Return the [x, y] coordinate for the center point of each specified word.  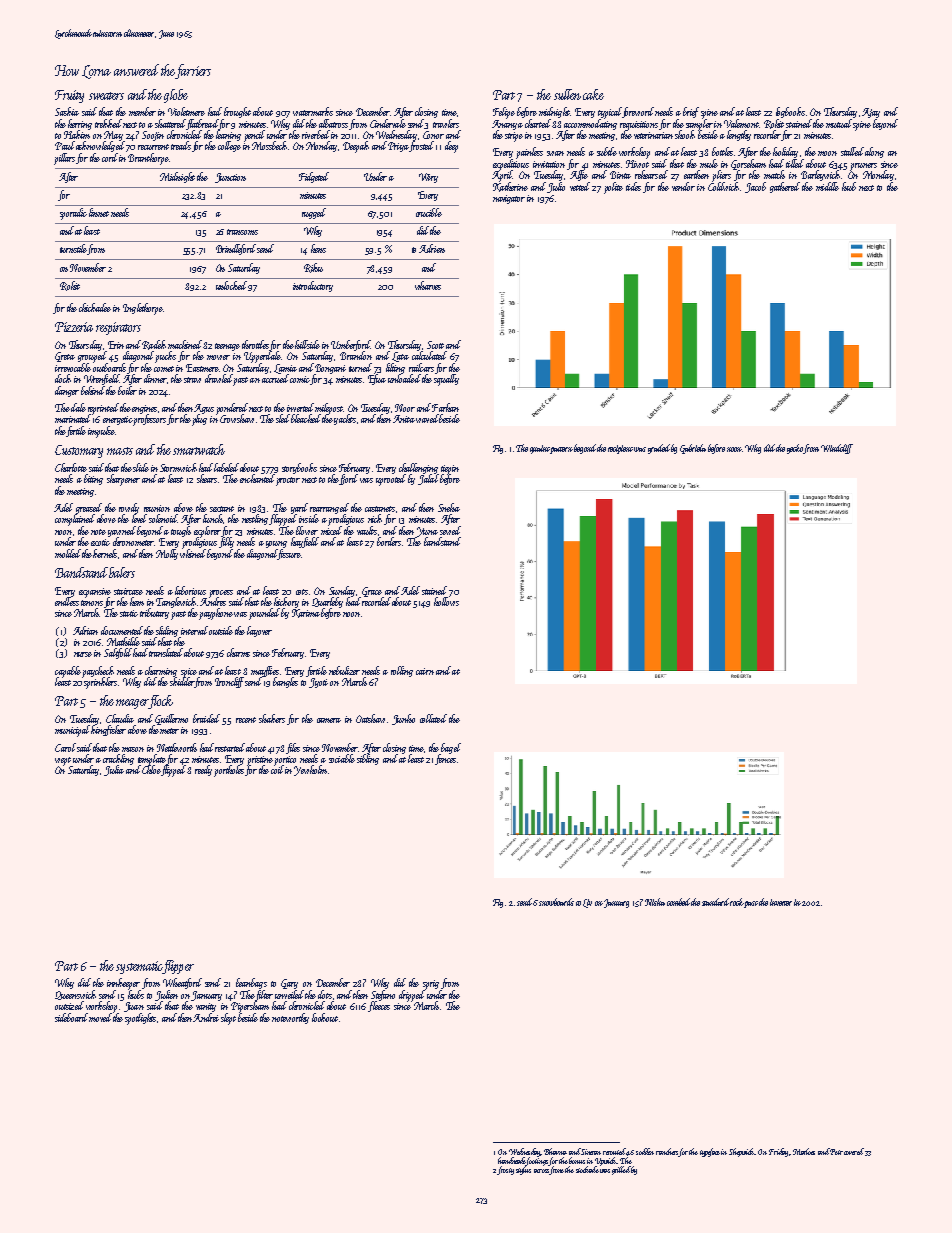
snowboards [556, 902]
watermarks [313, 111]
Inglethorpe [143, 309]
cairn [425, 671]
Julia [114, 770]
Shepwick [742, 1152]
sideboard [71, 1017]
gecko [795, 449]
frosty [505, 1170]
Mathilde [123, 641]
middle [827, 186]
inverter [781, 902]
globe [176, 96]
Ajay [871, 113]
